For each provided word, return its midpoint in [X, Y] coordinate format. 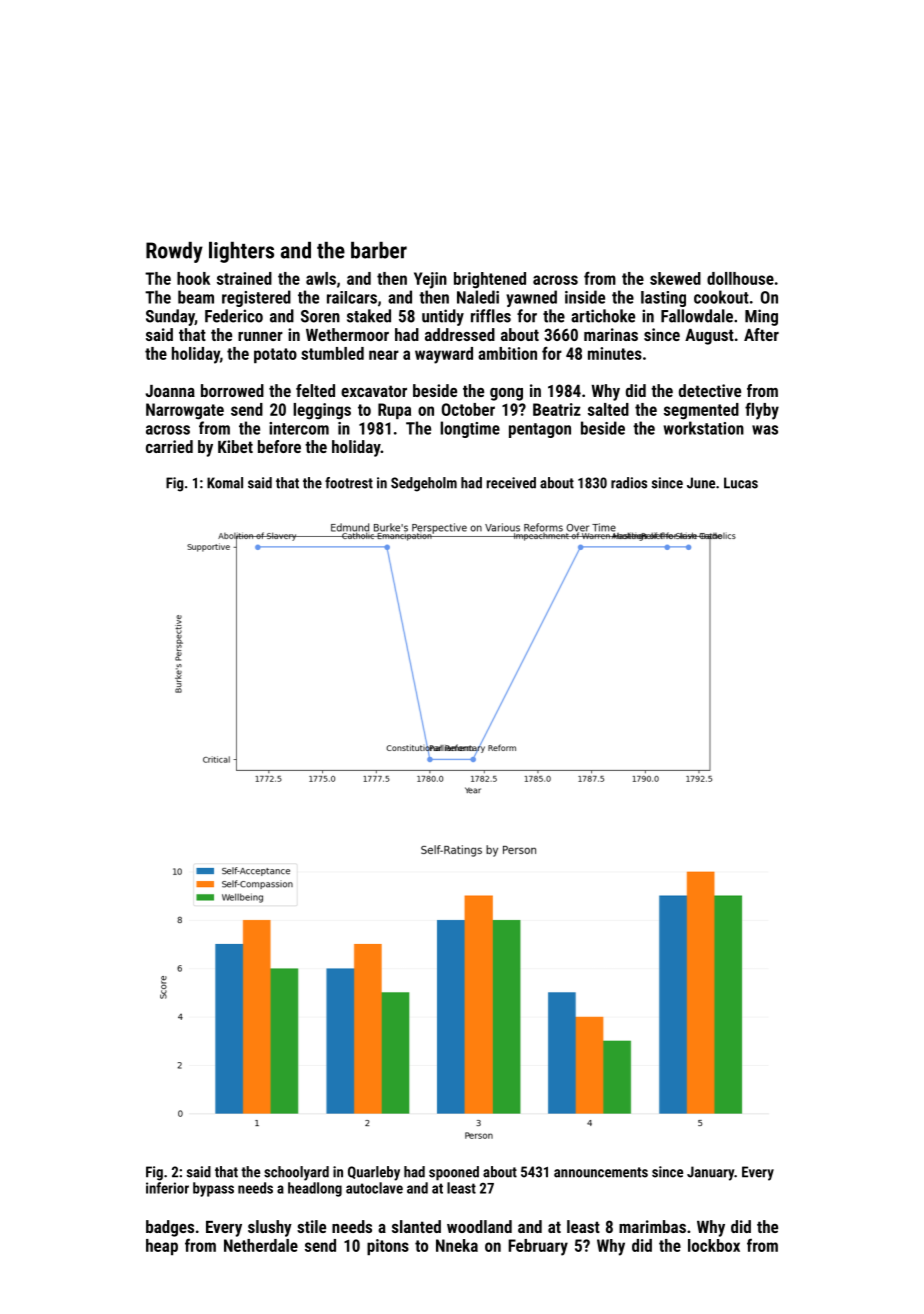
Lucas [741, 483]
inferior [167, 1188]
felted [315, 390]
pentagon [540, 430]
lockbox [714, 1245]
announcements [601, 1172]
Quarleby [374, 1173]
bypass [213, 1189]
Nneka [457, 1245]
